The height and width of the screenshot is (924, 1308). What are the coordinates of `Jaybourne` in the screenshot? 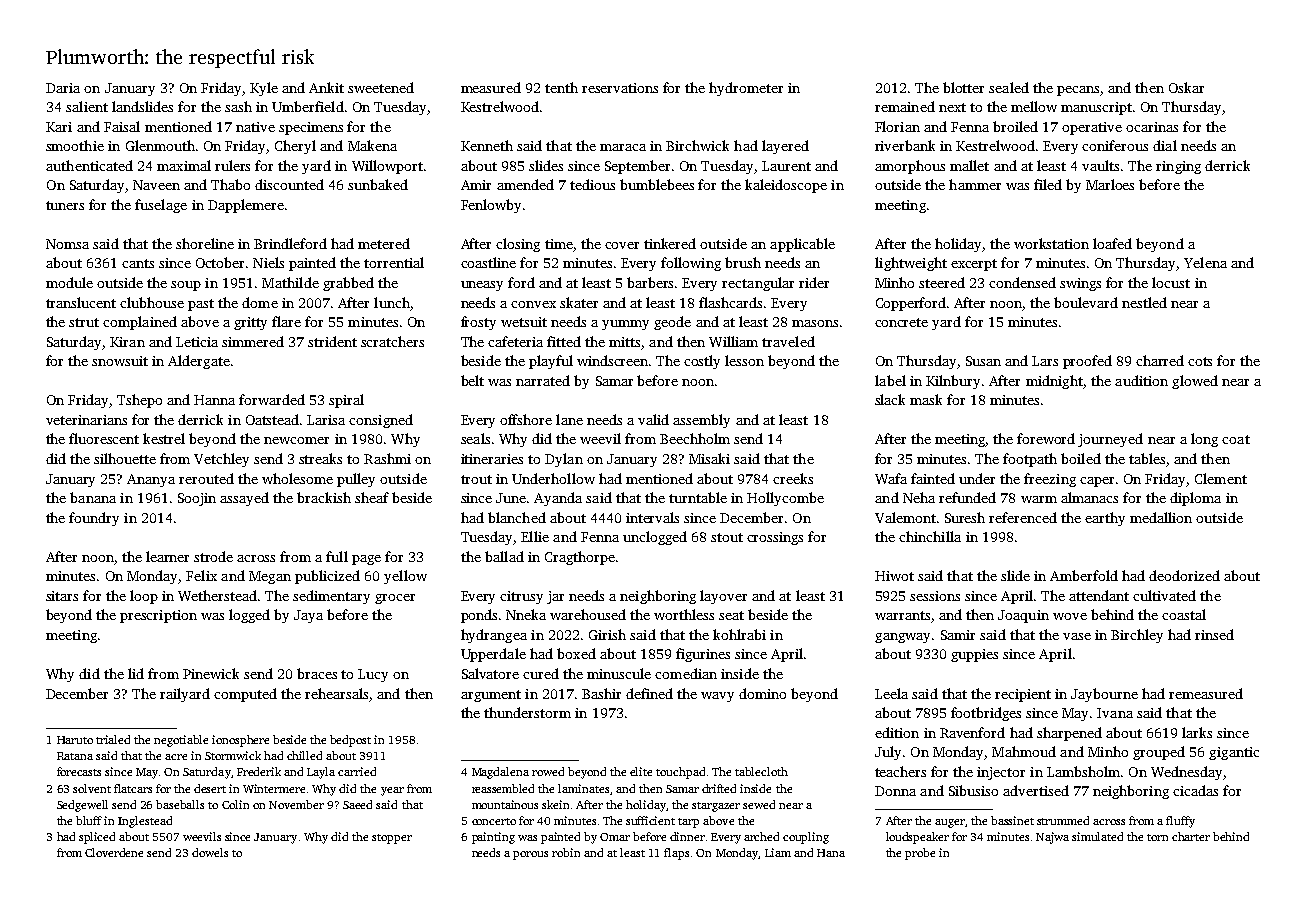 It's located at (1104, 695).
